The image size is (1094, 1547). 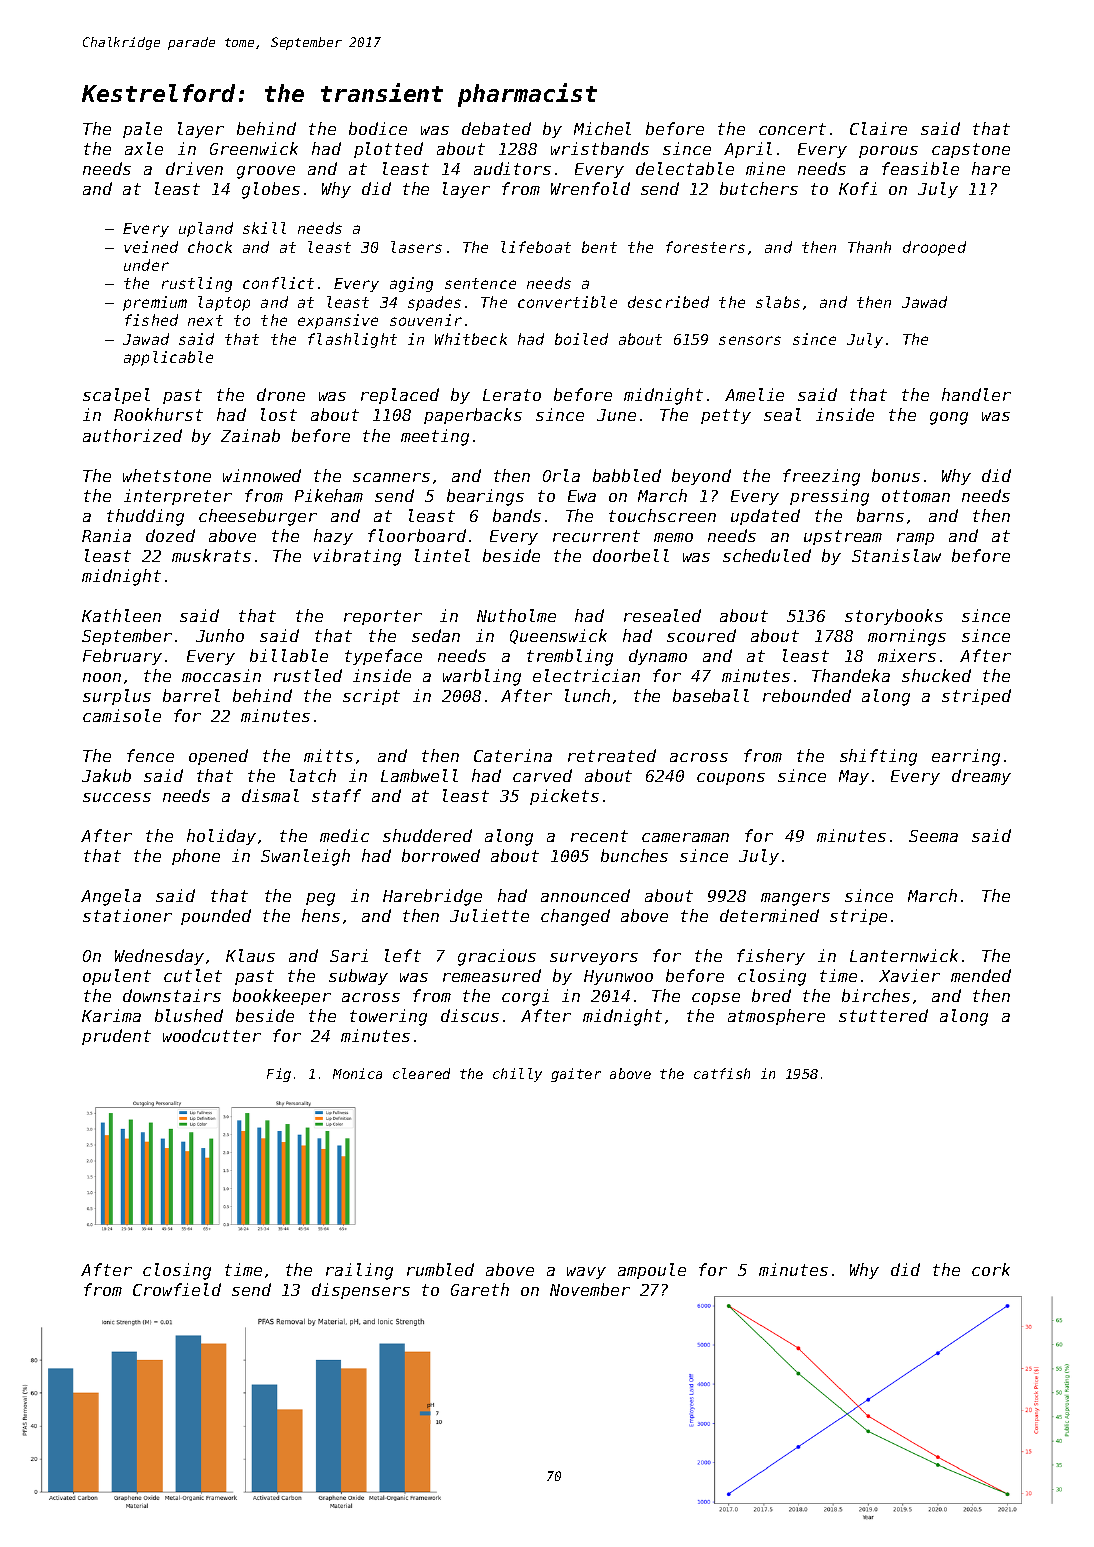 What do you see at coordinates (896, 555) in the screenshot?
I see `Stanislaw` at bounding box center [896, 555].
